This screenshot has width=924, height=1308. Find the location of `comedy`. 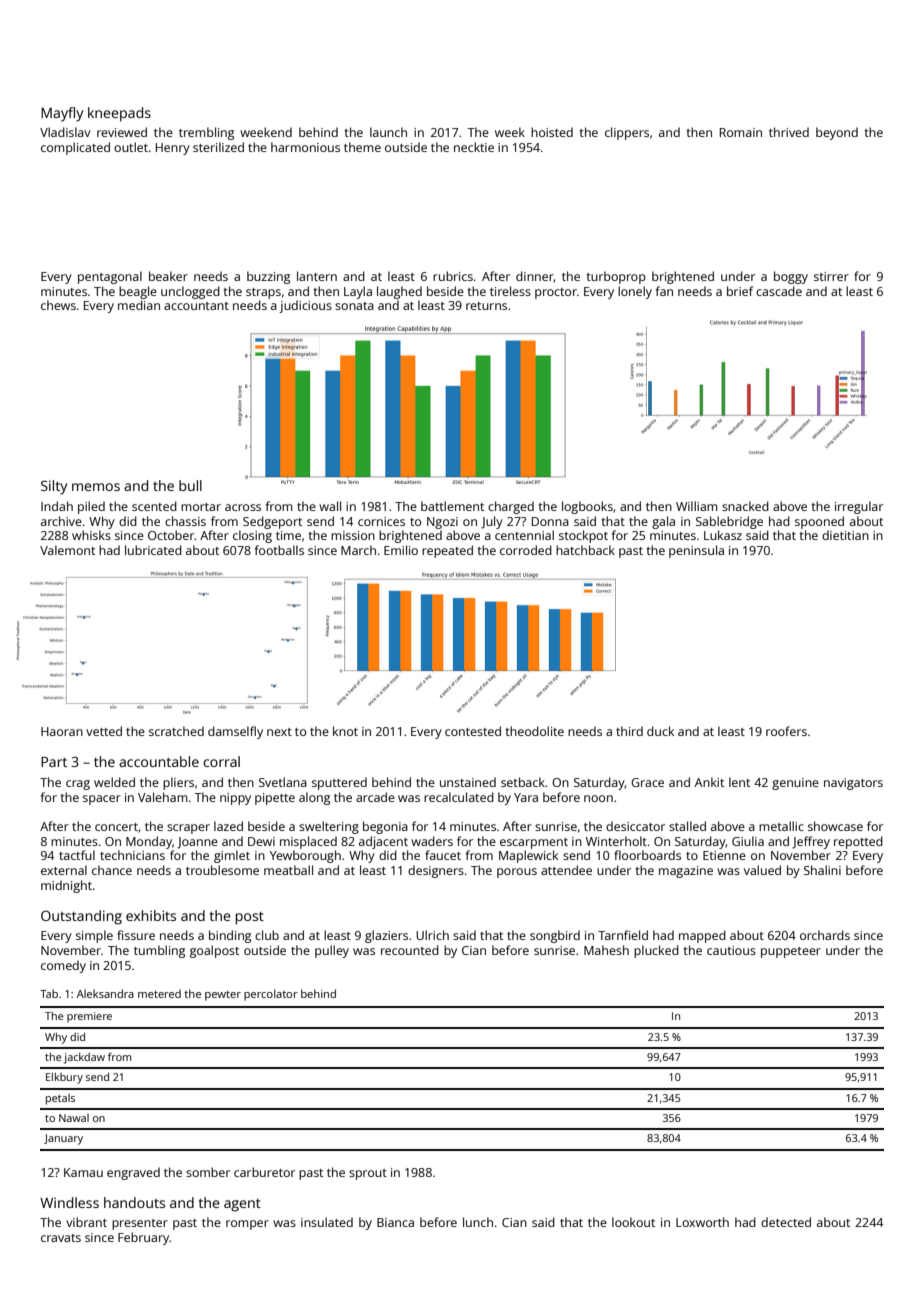

comedy is located at coordinates (63, 966).
